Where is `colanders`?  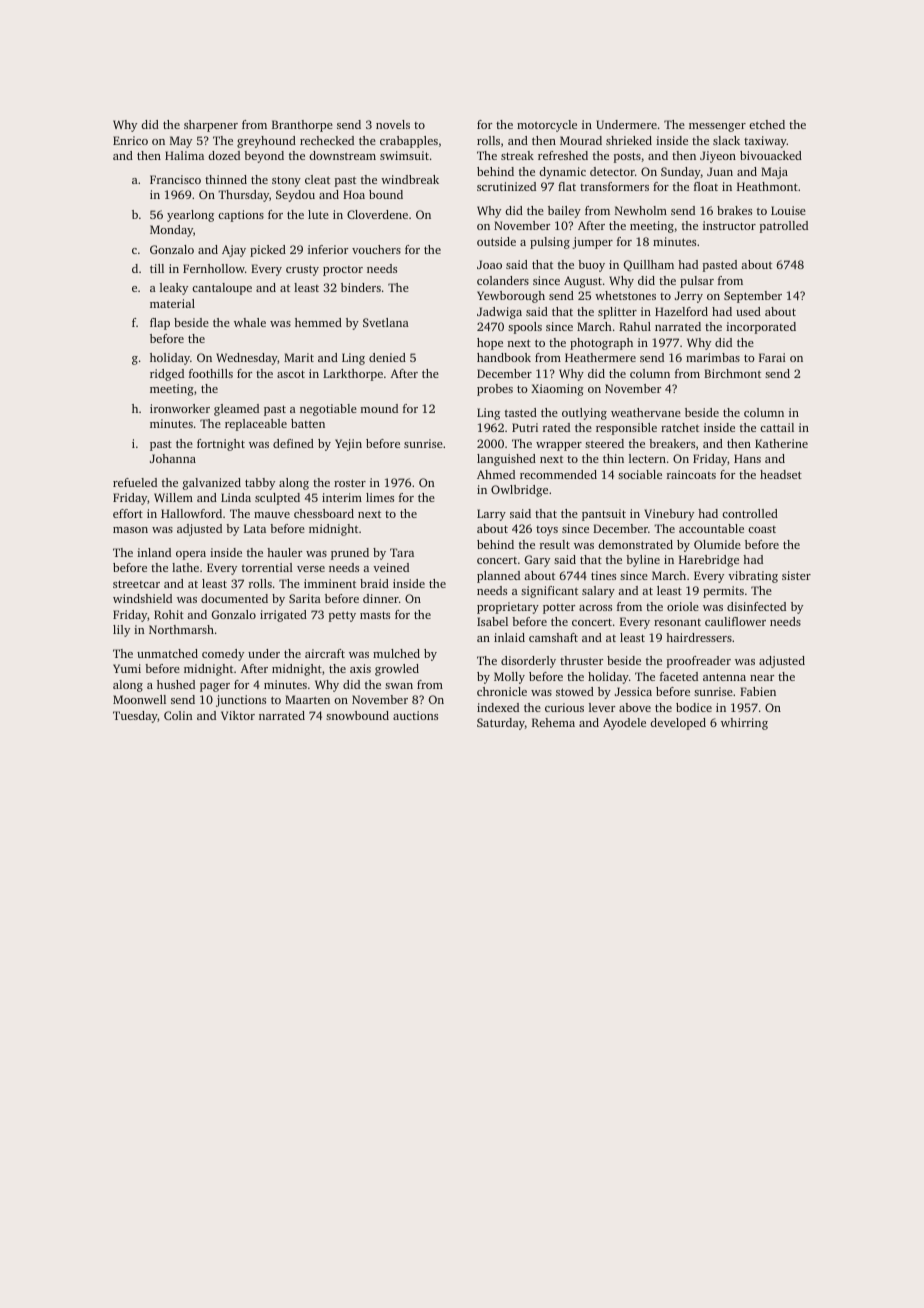
colanders is located at coordinates (503, 280).
